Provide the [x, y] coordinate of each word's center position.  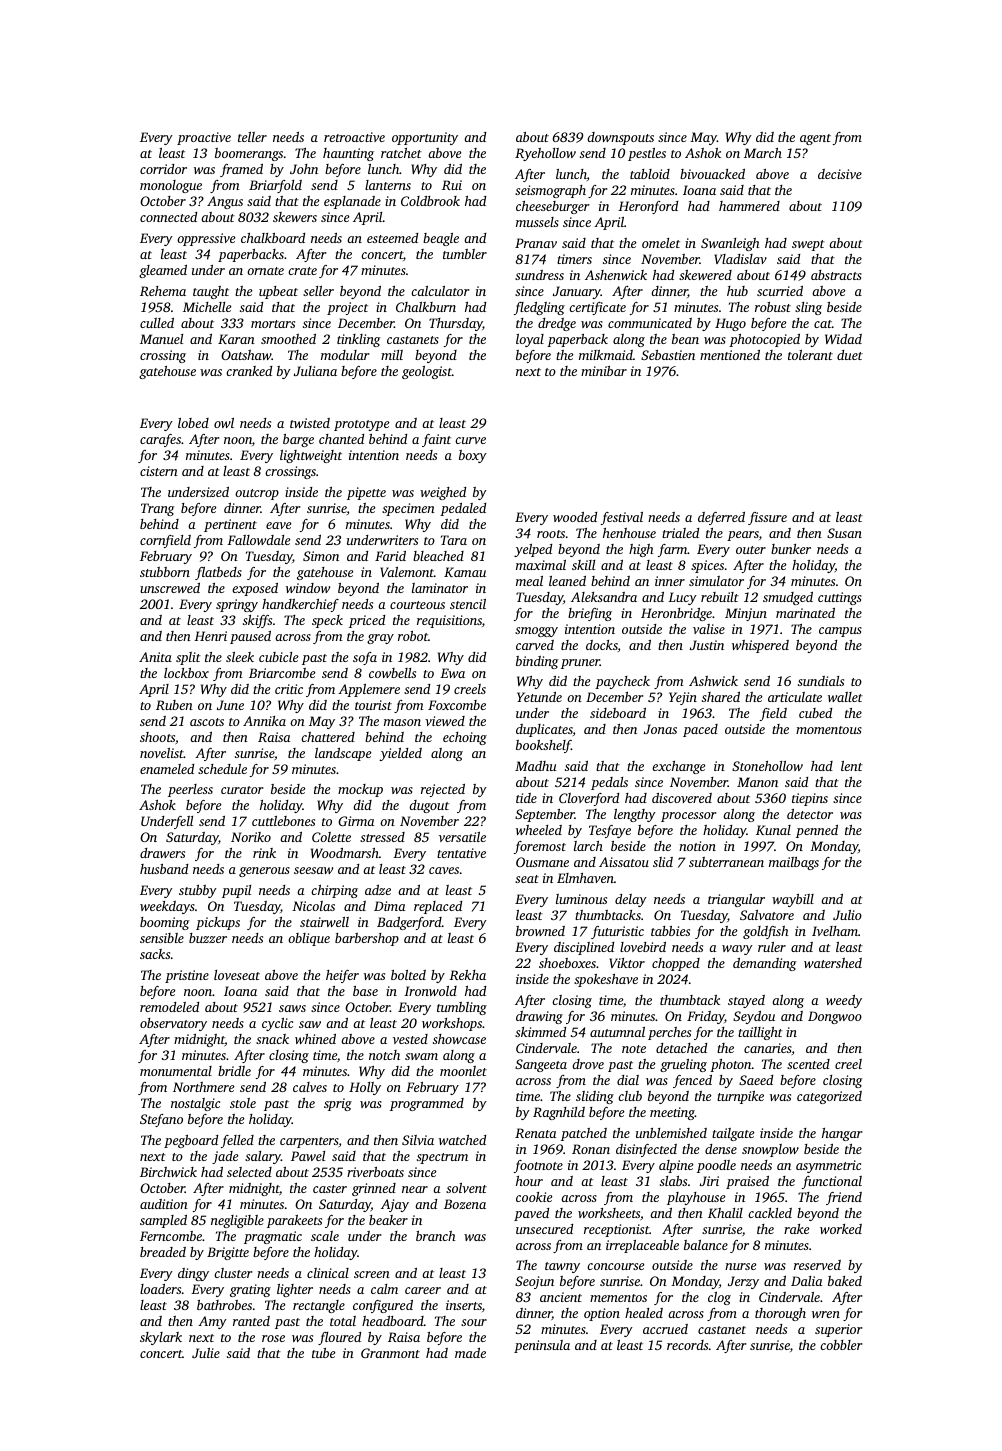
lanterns [388, 185]
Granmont [390, 1353]
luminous [581, 899]
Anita [155, 657]
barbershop [367, 939]
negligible [237, 1221]
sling [808, 308]
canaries [768, 1048]
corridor [163, 169]
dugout [429, 806]
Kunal [773, 830]
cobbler [841, 1345]
